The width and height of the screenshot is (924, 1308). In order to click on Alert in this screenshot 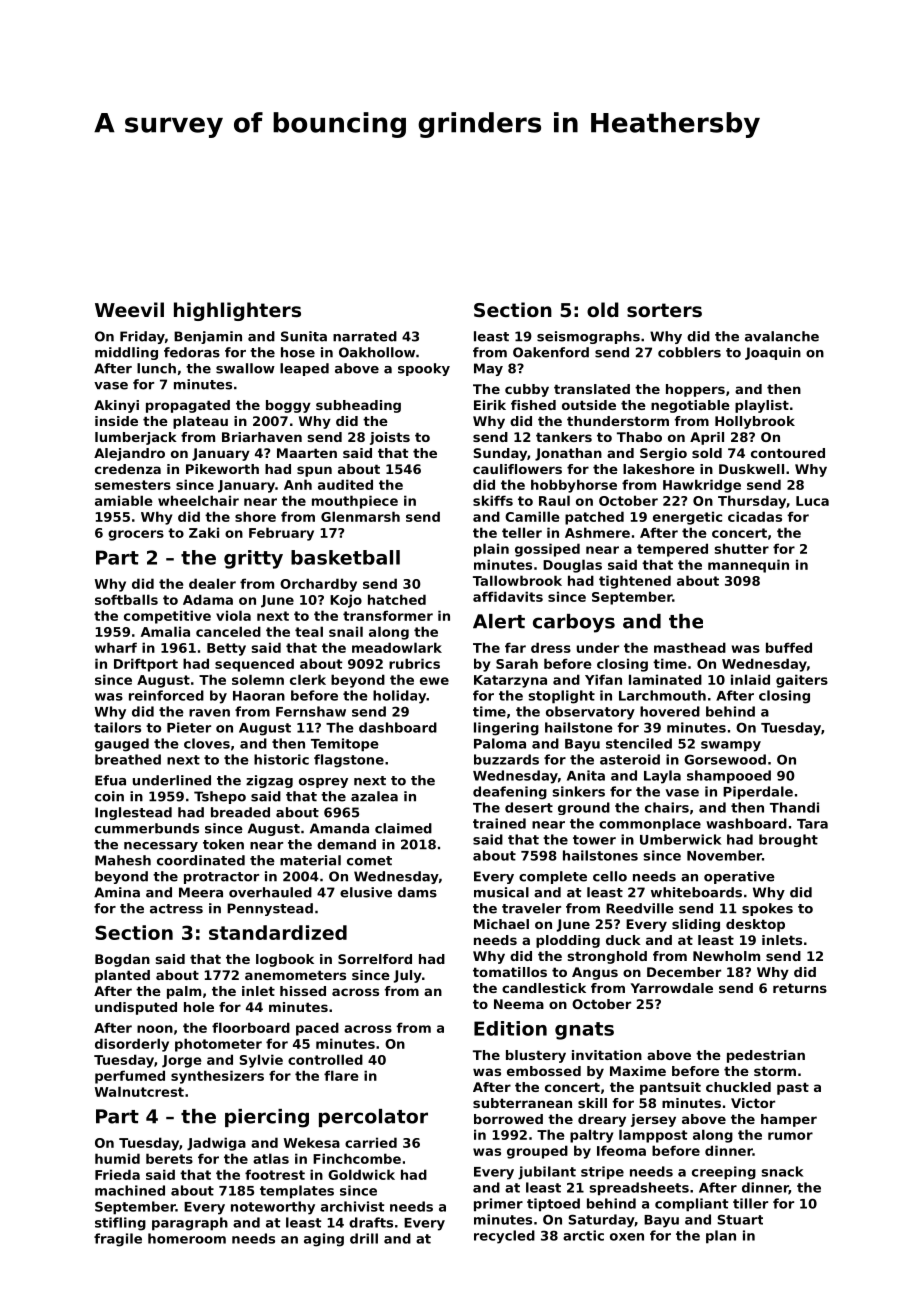, I will do `click(499, 621)`.
